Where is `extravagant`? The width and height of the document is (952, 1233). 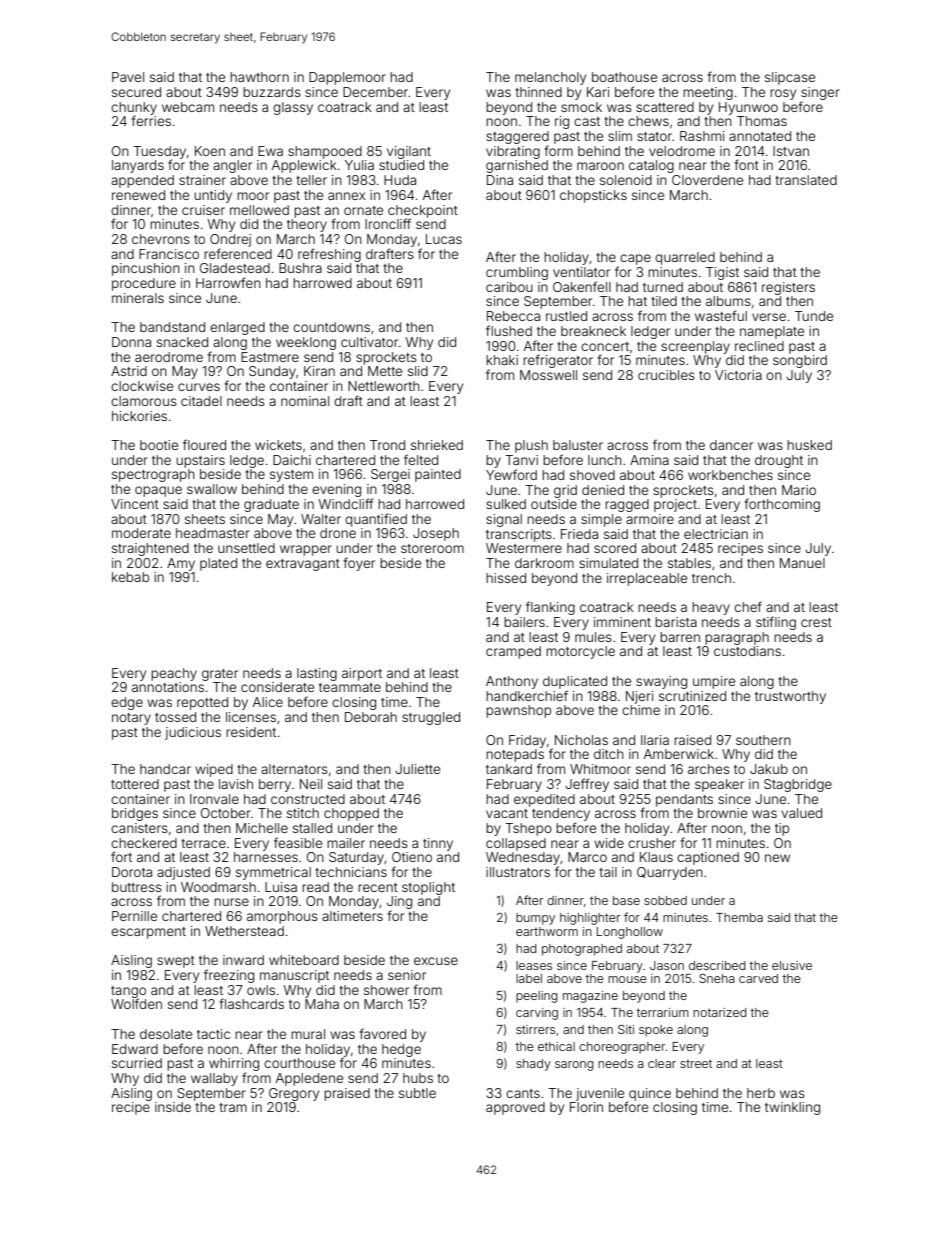
extravagant is located at coordinates (303, 565).
